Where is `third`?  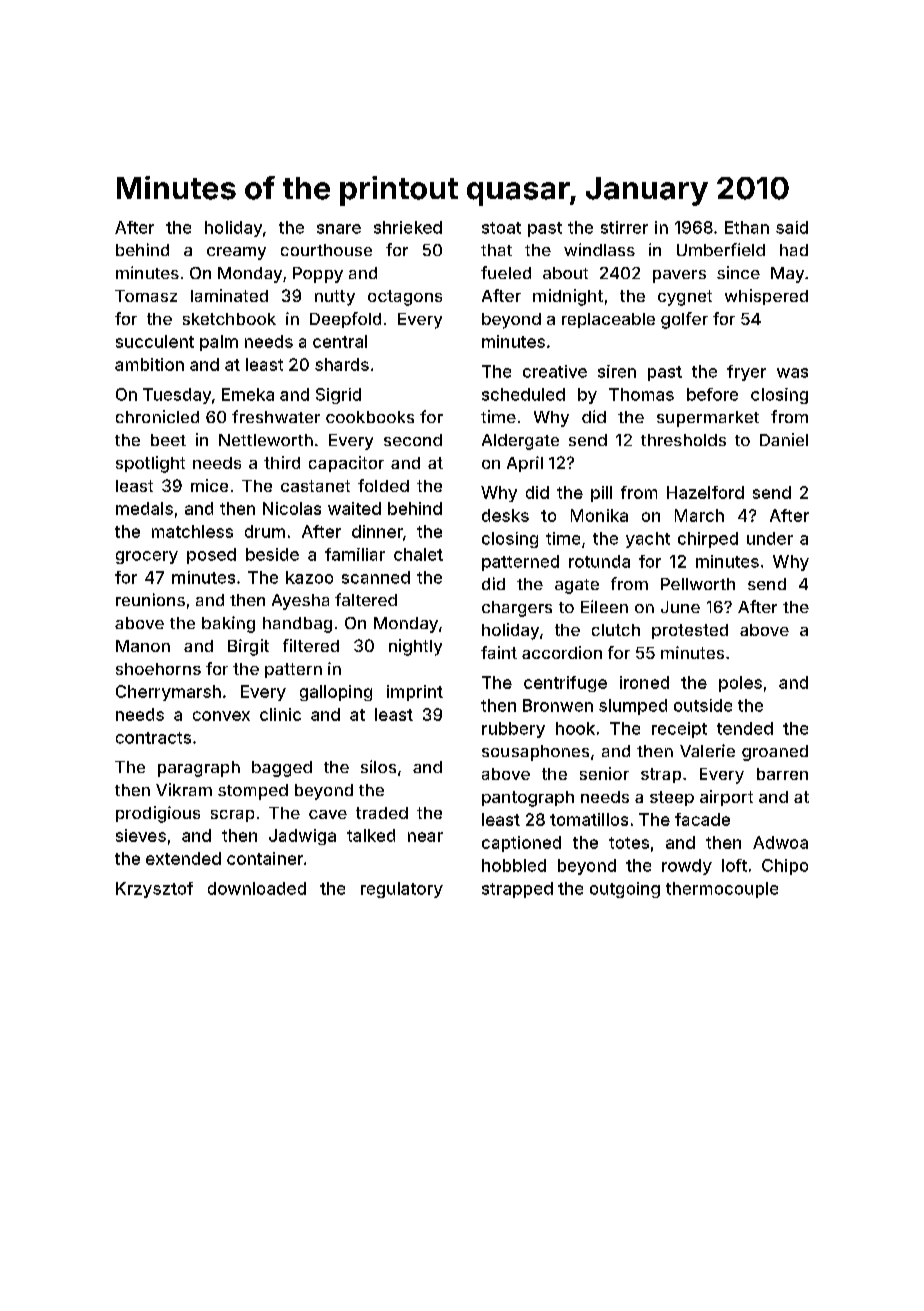
third is located at coordinates (282, 462).
